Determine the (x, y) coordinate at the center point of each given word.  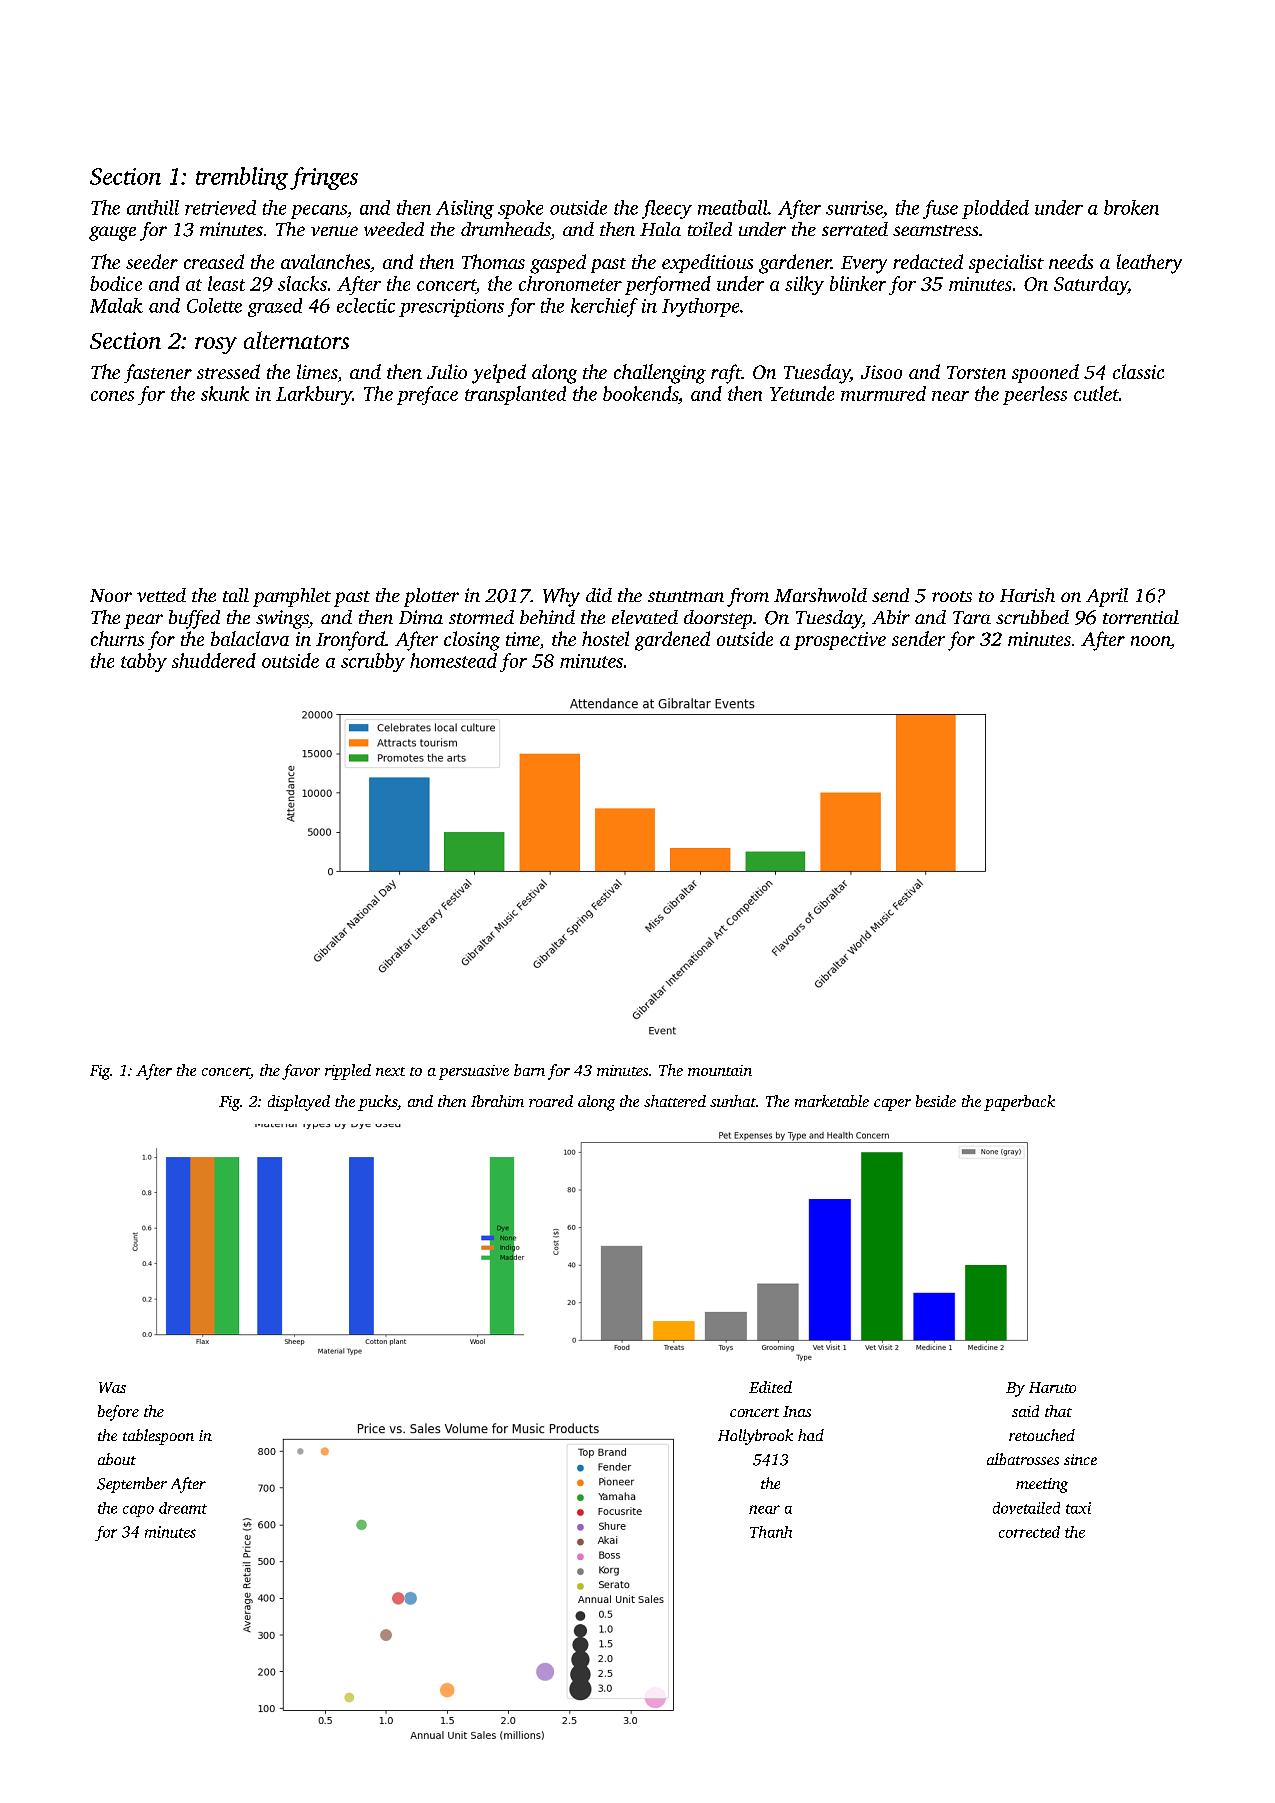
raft (726, 374)
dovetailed (1026, 1508)
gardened (672, 641)
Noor (111, 595)
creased (214, 261)
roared (551, 1101)
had (811, 1435)
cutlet (1096, 393)
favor (301, 1072)
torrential (1141, 617)
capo (138, 1511)
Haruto (1052, 1387)
